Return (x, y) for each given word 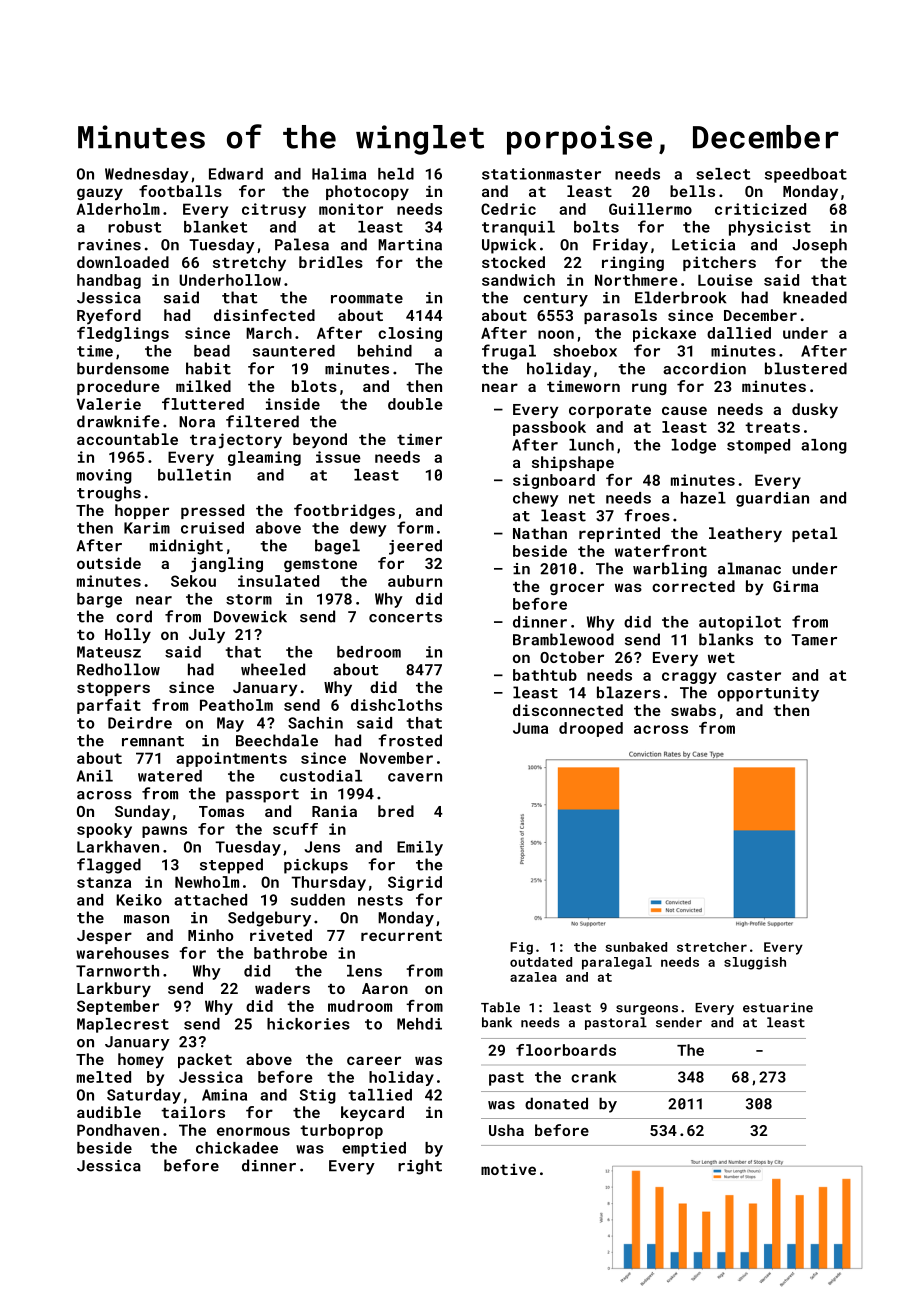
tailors (193, 1112)
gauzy (100, 194)
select (723, 174)
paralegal (617, 963)
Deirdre (140, 723)
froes (647, 515)
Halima (339, 174)
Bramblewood (563, 639)
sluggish (755, 963)
